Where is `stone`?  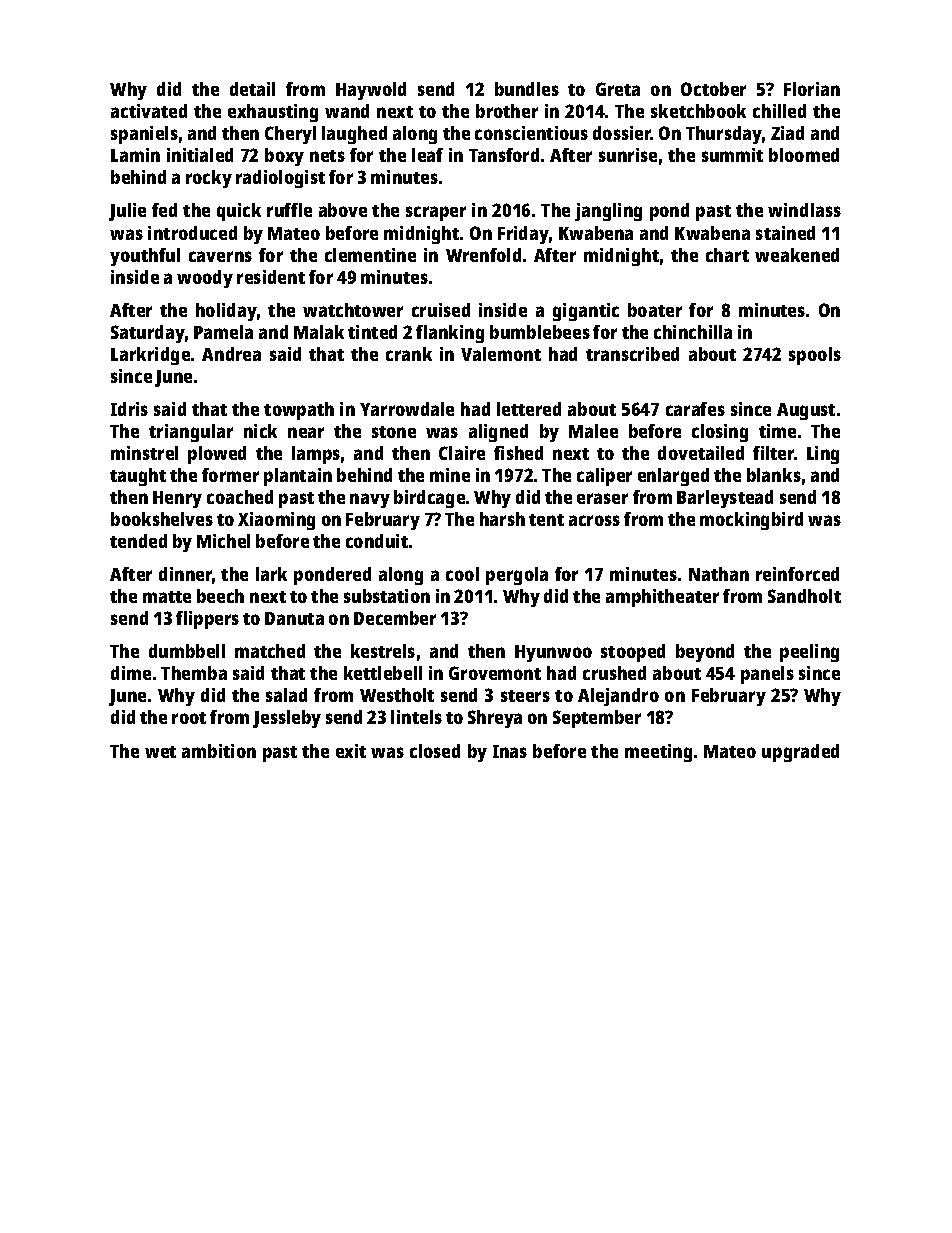 stone is located at coordinates (394, 432).
